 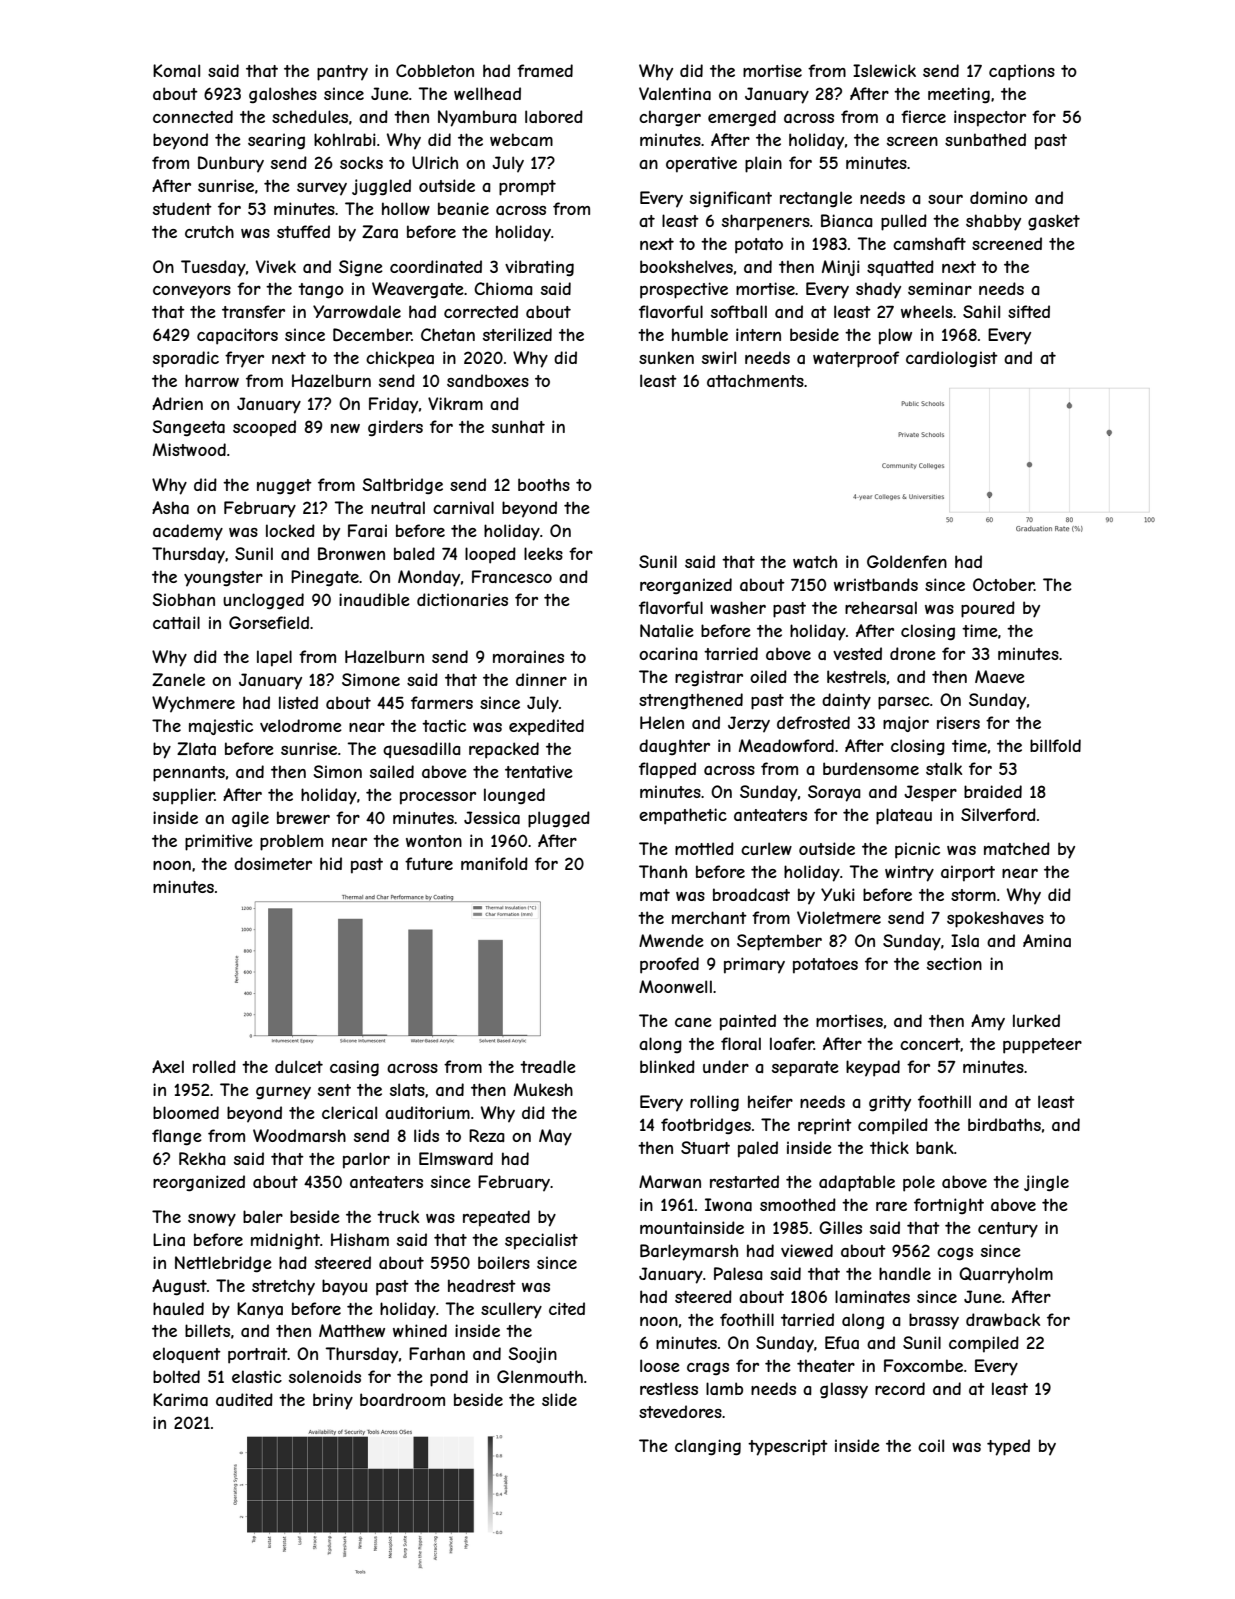 I want to click on sifted, so click(x=1029, y=311).
